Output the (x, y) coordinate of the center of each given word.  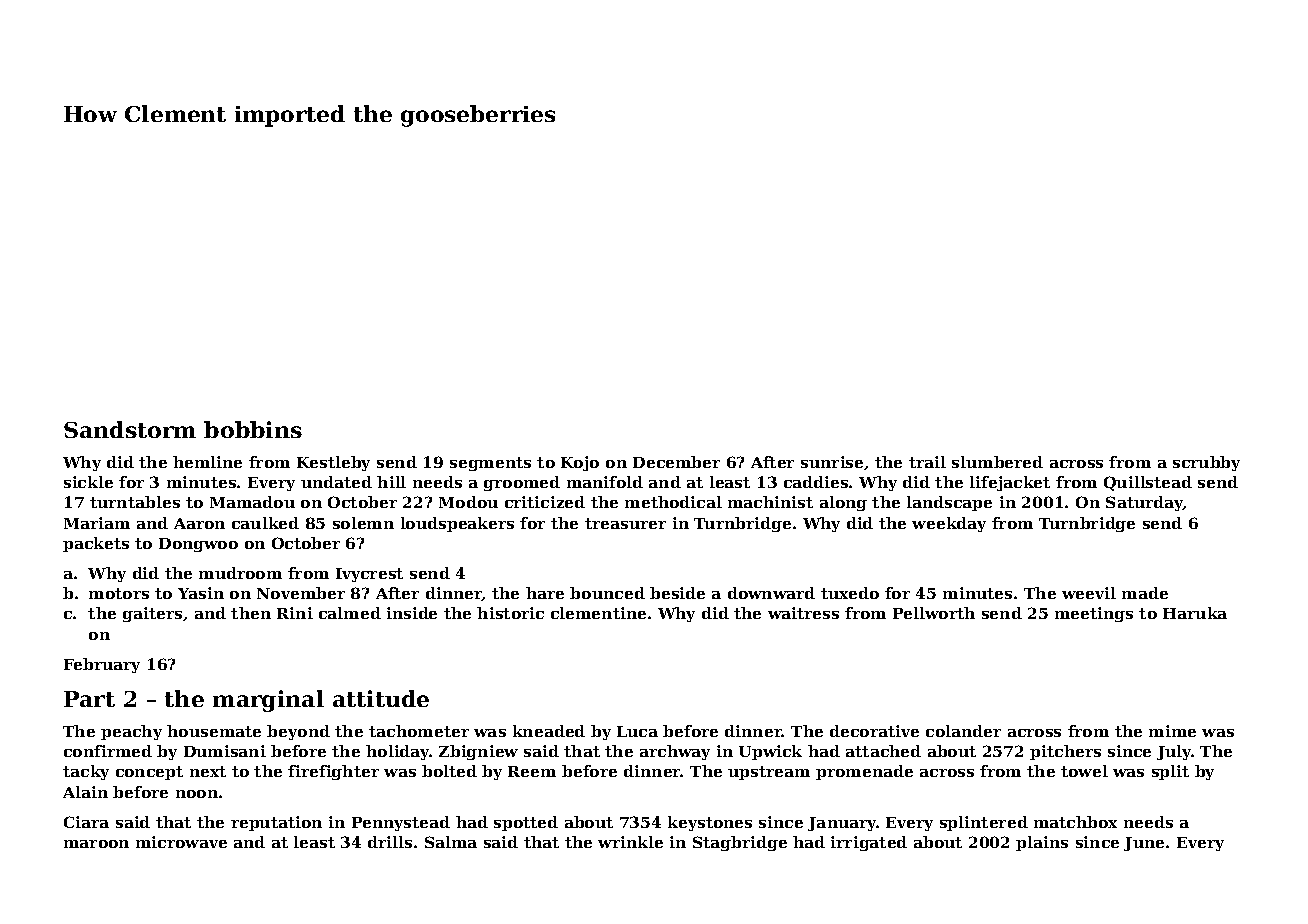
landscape (949, 503)
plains (1042, 843)
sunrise (832, 462)
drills (390, 842)
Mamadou (252, 502)
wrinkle (630, 842)
